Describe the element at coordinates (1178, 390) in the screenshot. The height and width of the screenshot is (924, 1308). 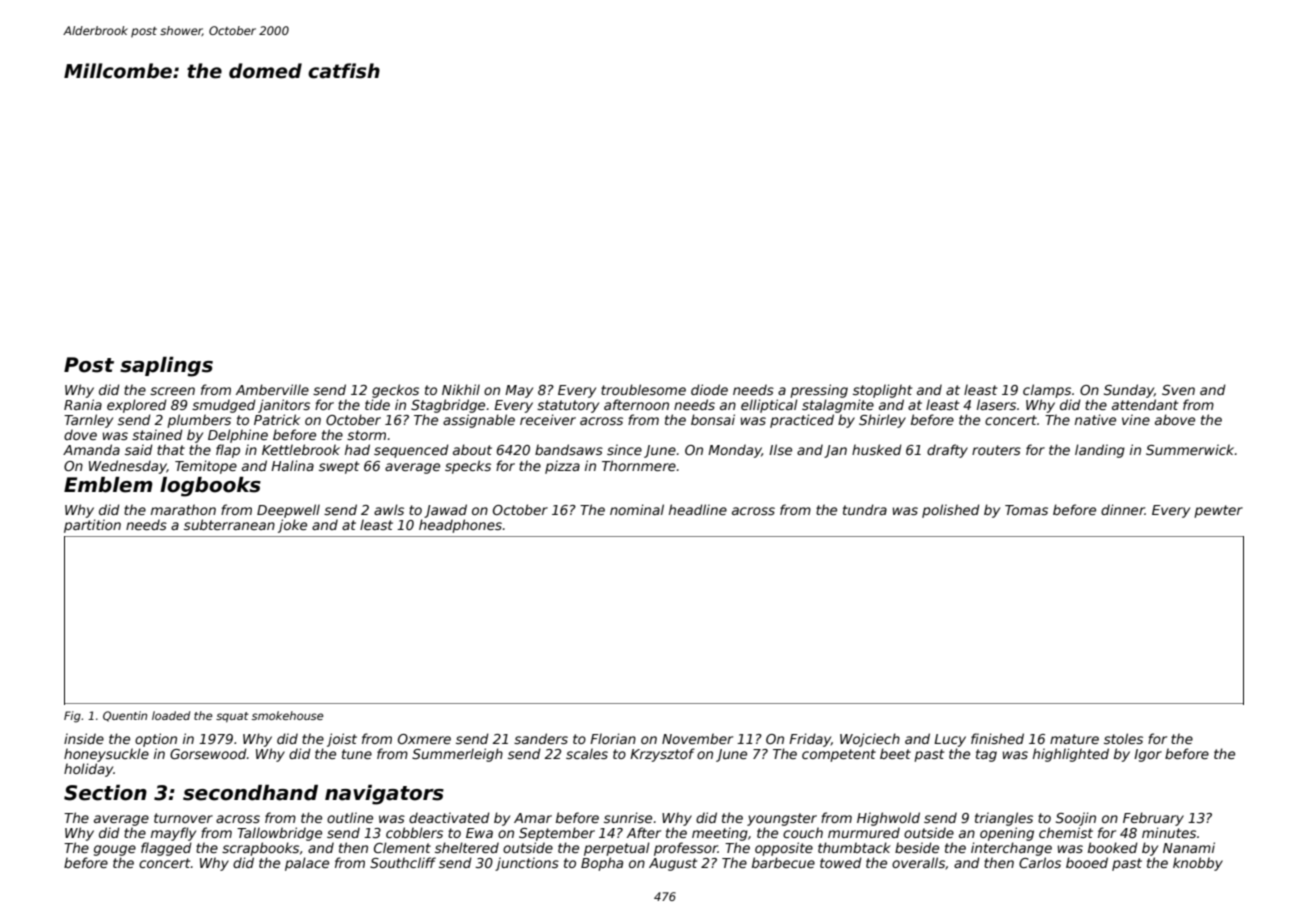
I see `Sven` at that location.
